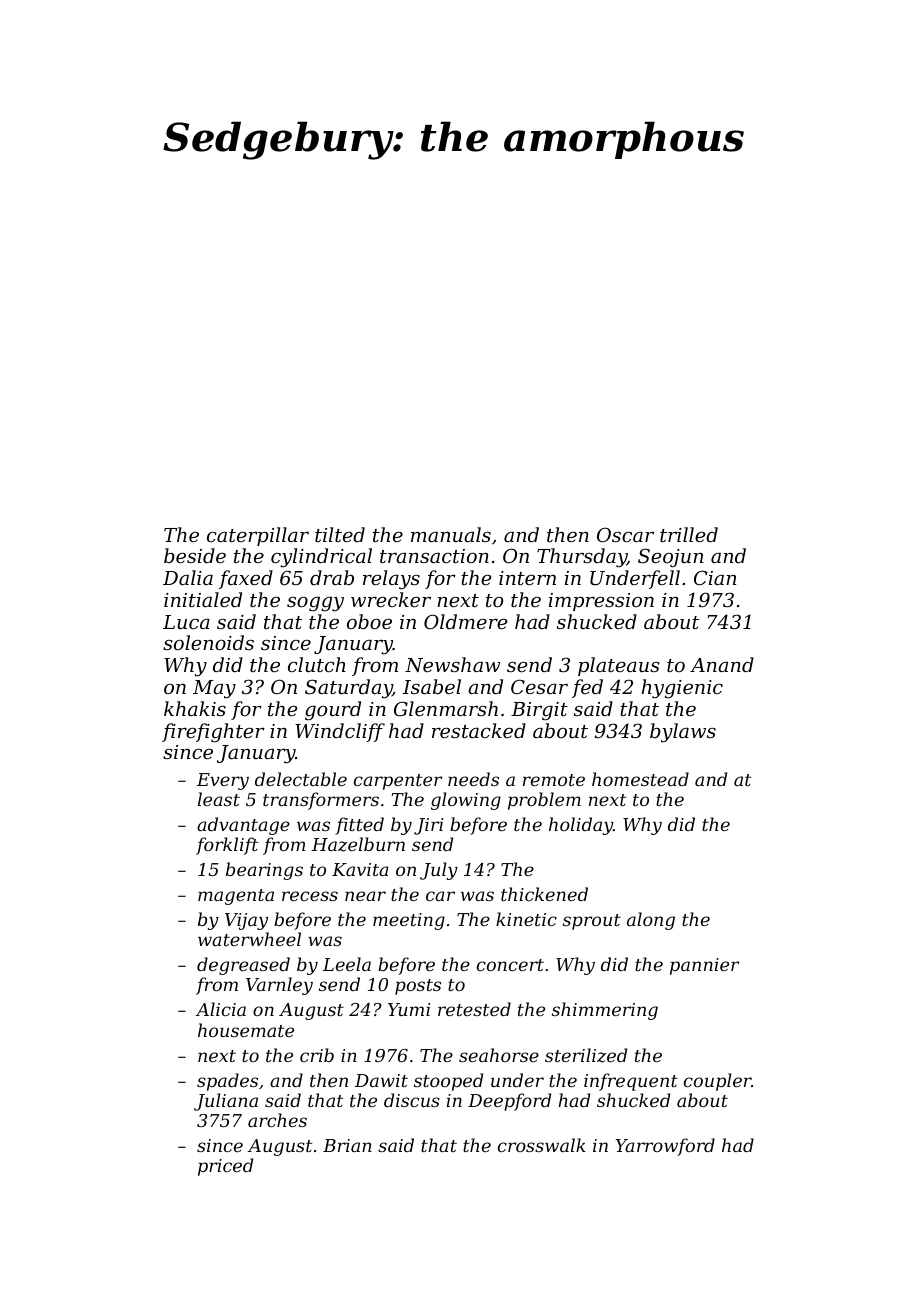 The width and height of the screenshot is (924, 1311). What do you see at coordinates (225, 1167) in the screenshot?
I see `priced` at bounding box center [225, 1167].
